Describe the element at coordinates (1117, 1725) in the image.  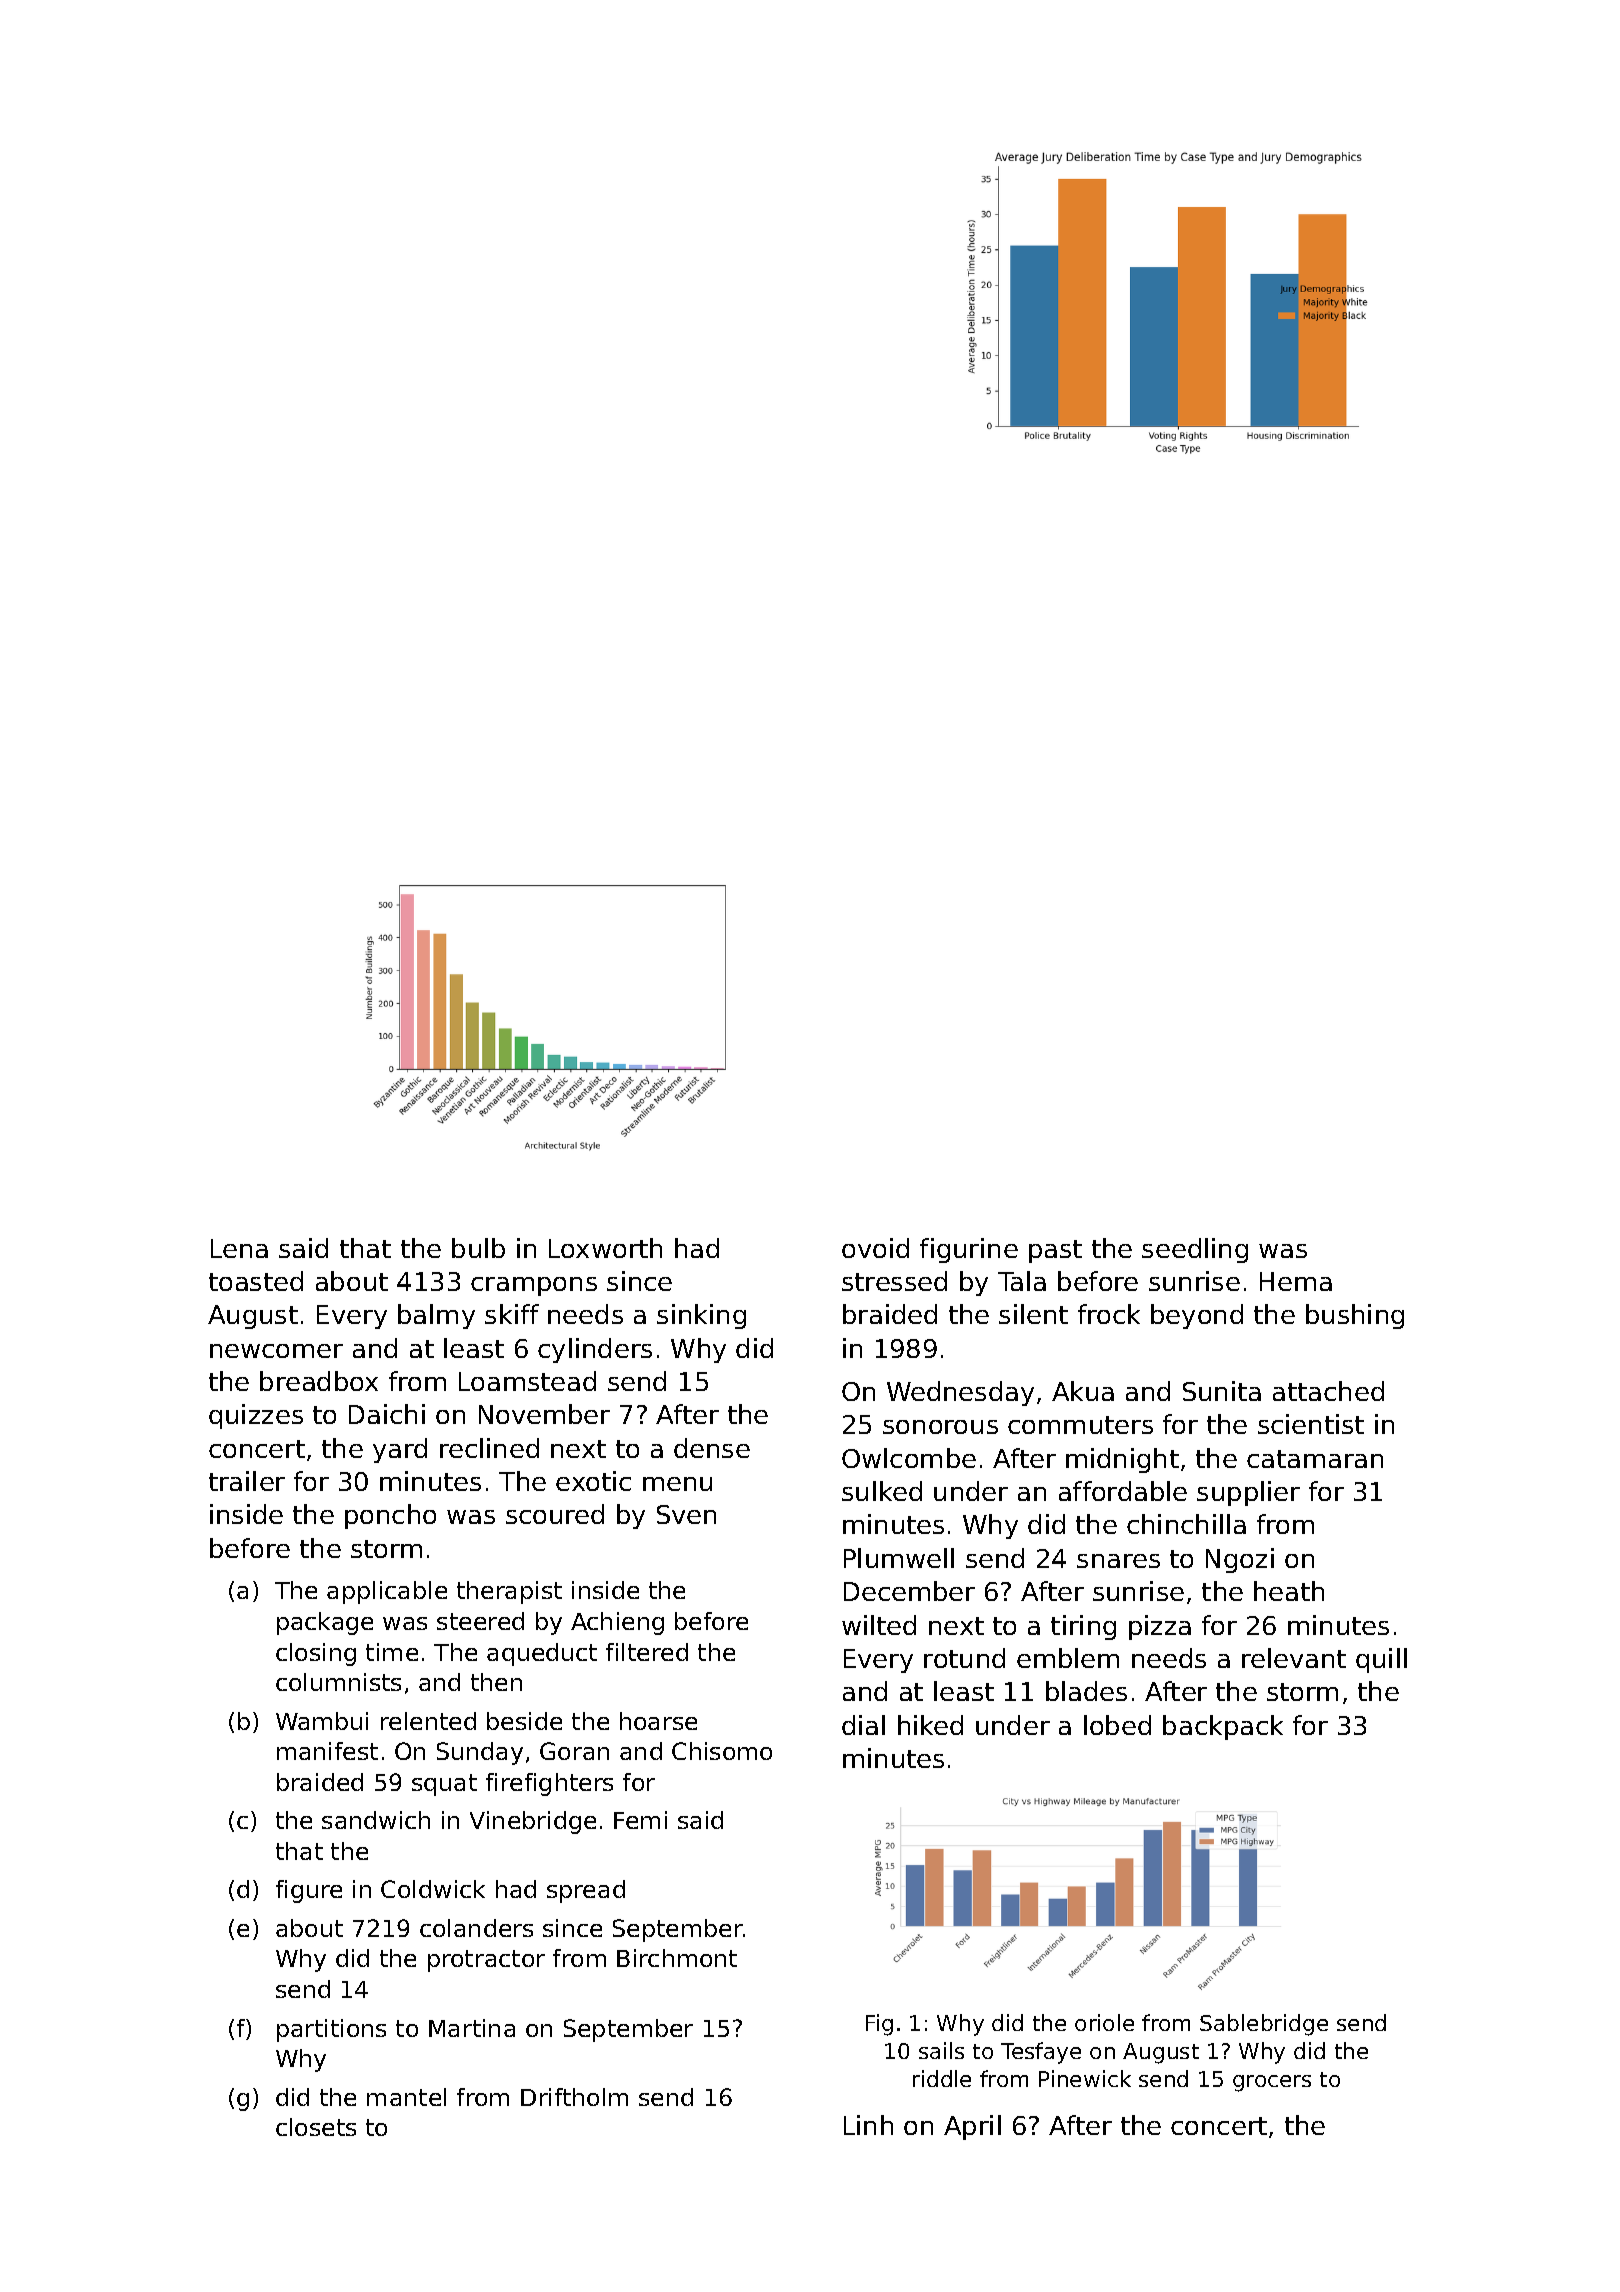
I see `lobed` at that location.
